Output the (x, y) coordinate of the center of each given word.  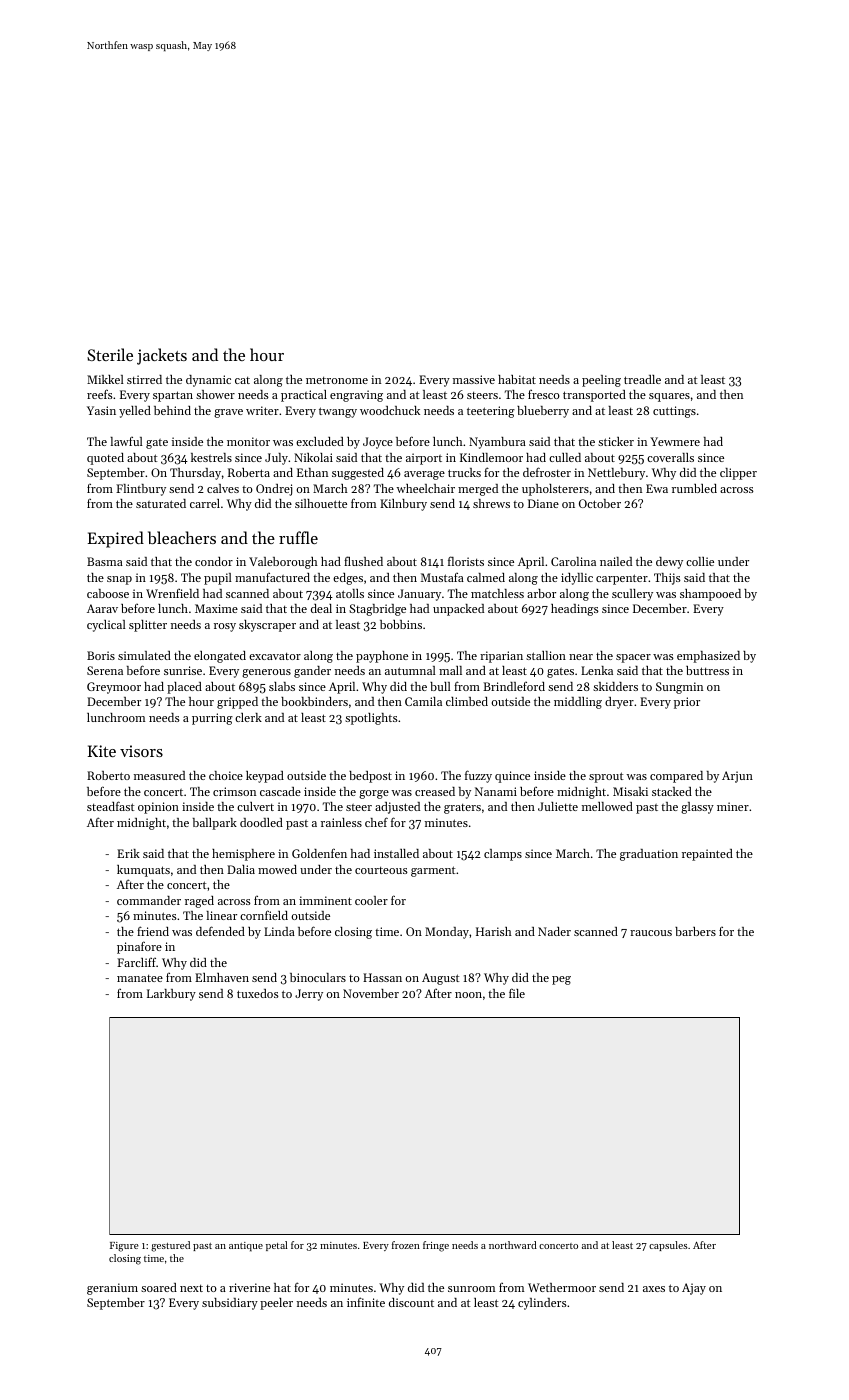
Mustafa (442, 577)
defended (220, 931)
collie (700, 561)
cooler (371, 900)
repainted (707, 855)
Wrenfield (172, 593)
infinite (366, 1302)
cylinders (542, 1304)
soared (159, 1287)
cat (242, 380)
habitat (517, 379)
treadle (642, 379)
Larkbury (171, 995)
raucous (651, 933)
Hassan (382, 977)
